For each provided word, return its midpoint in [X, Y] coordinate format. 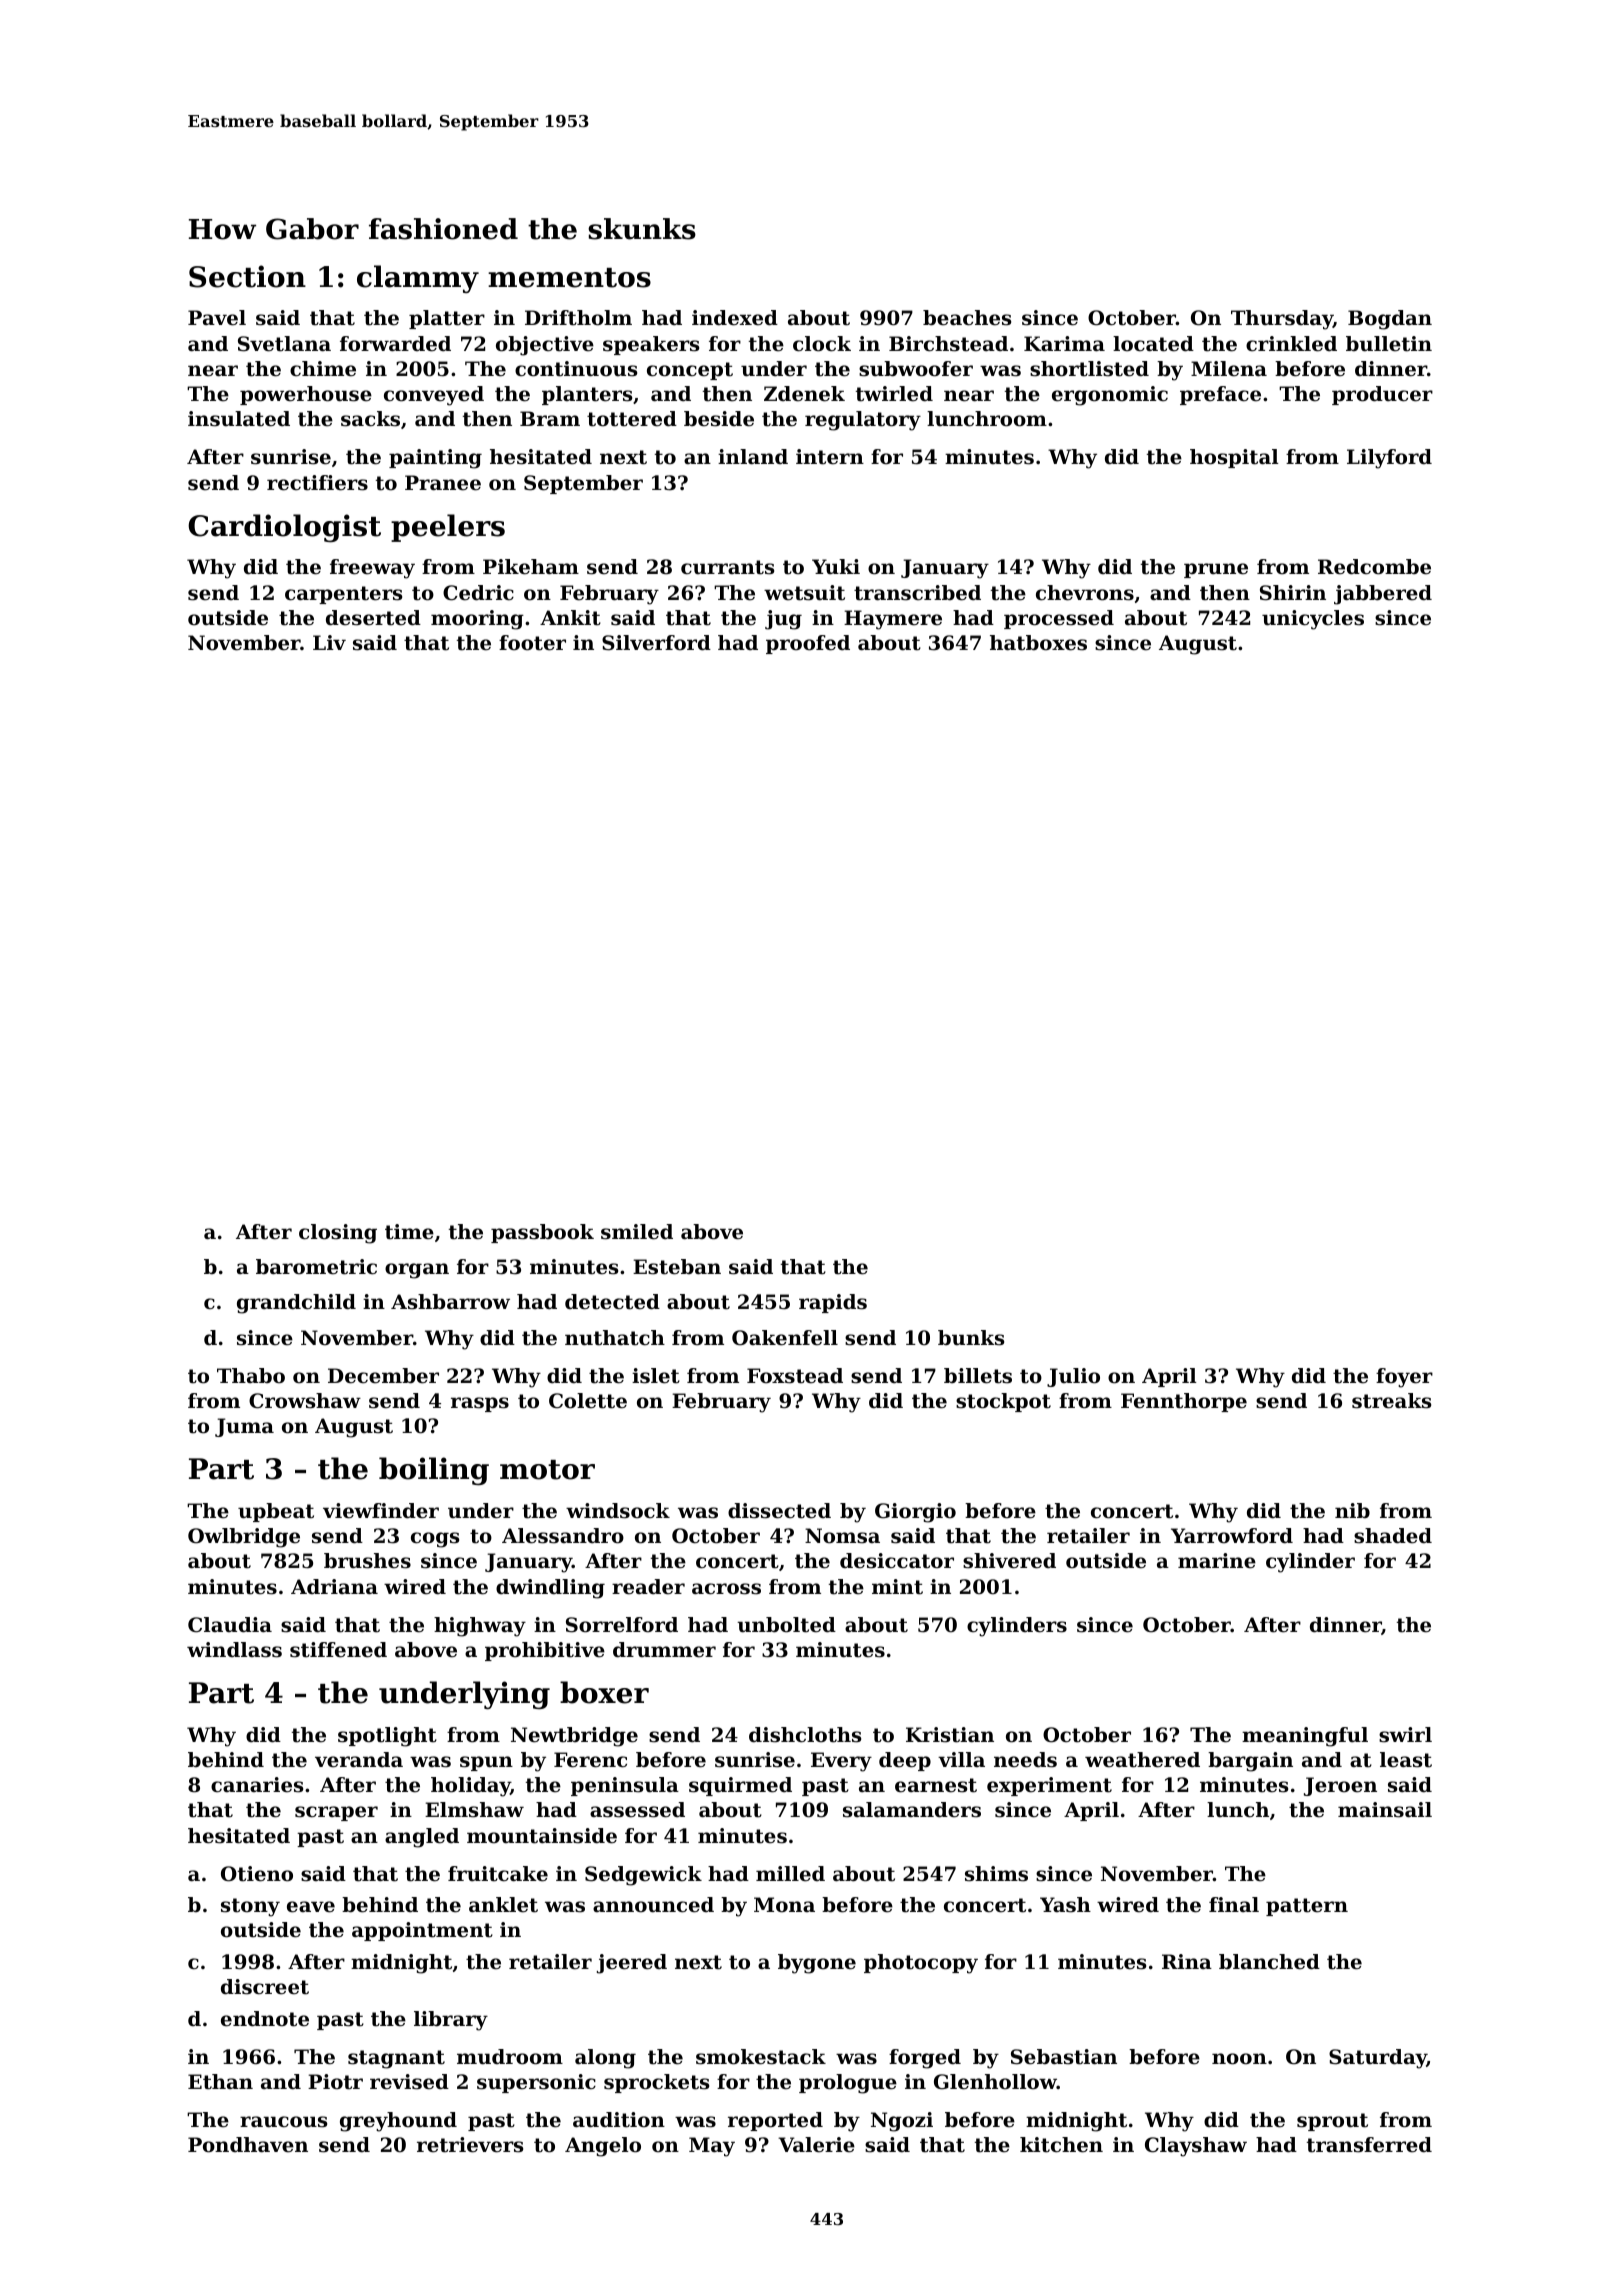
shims [996, 1874]
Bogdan [1390, 320]
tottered [632, 419]
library [451, 2021]
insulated [239, 419]
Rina [1187, 1961]
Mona [784, 1905]
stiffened [338, 1650]
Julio [1073, 1377]
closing [338, 1234]
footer [532, 643]
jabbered [1383, 595]
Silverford [656, 643]
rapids [833, 1303]
